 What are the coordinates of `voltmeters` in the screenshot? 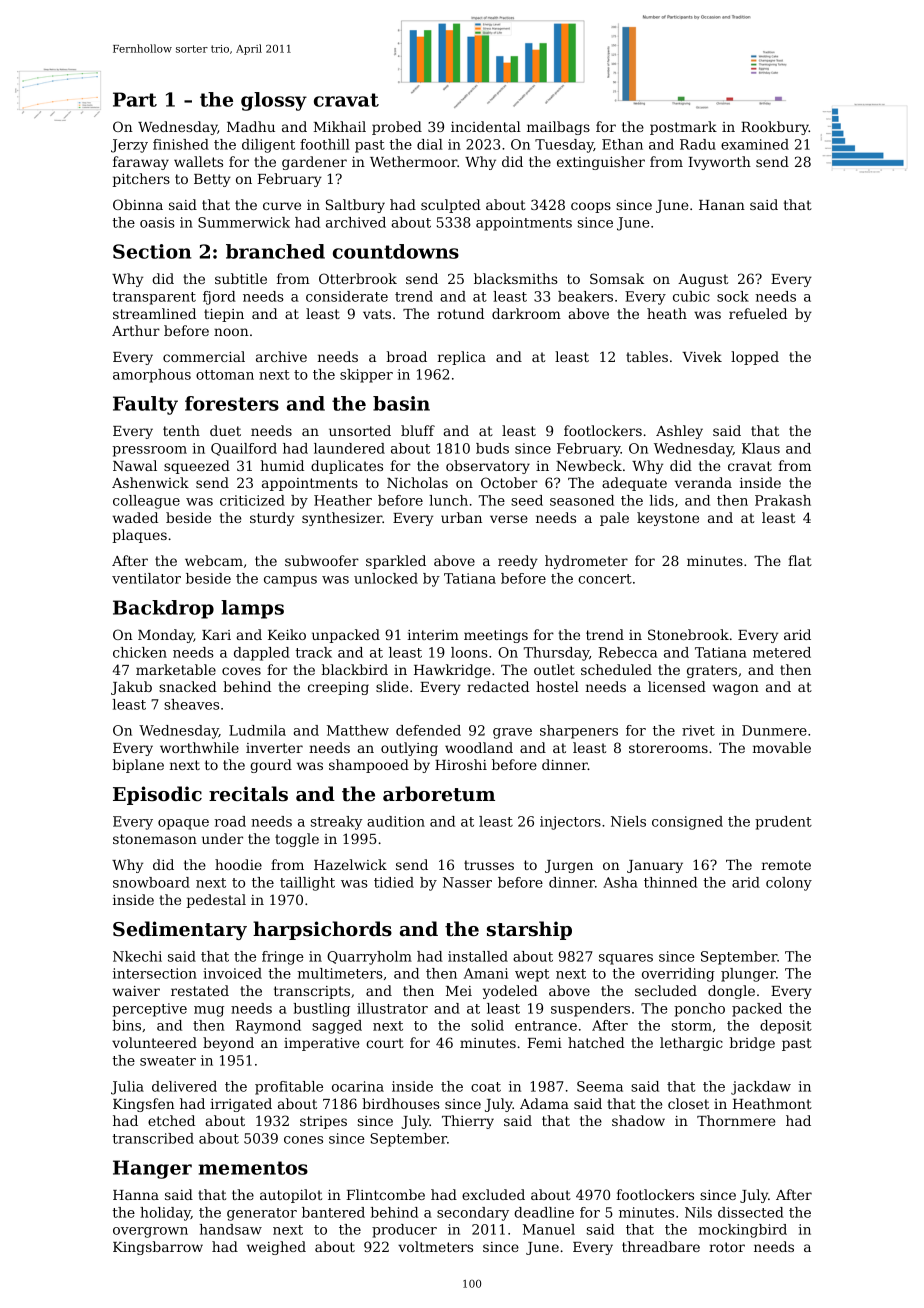 It's located at (435, 1246).
